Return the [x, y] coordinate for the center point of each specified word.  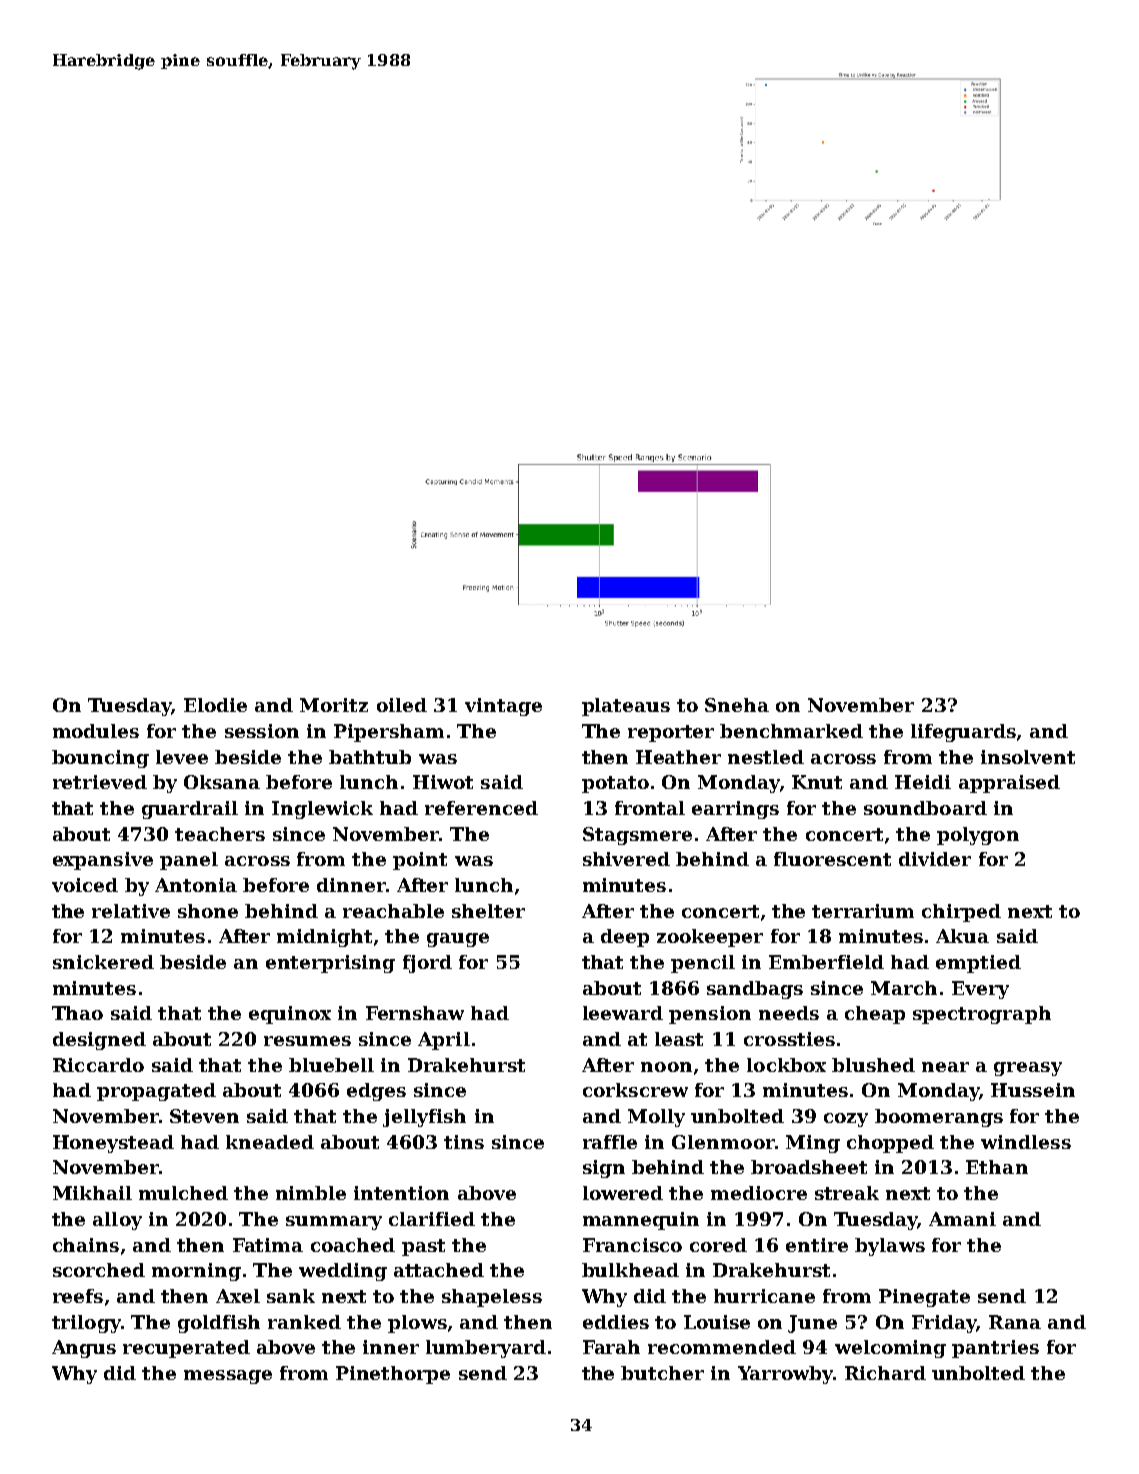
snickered [103, 962]
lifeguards [963, 733]
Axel [238, 1296]
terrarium [863, 911]
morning [196, 1272]
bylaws [890, 1247]
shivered [626, 859]
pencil [703, 964]
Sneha [737, 705]
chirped [961, 913]
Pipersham [389, 733]
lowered [623, 1193]
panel [189, 861]
